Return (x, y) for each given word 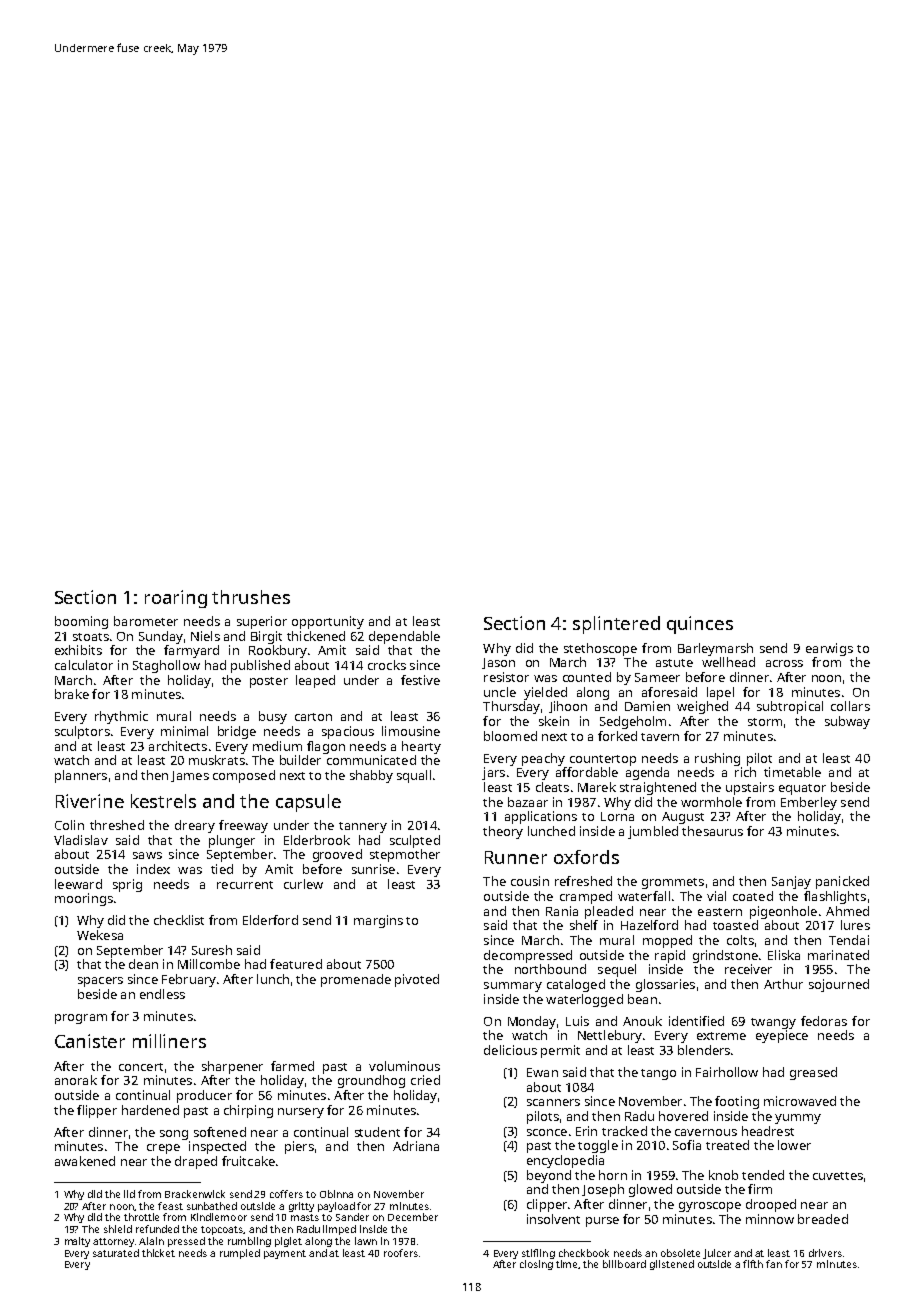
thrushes (251, 597)
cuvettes (838, 1176)
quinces (700, 625)
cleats (552, 787)
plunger (232, 841)
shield (118, 1229)
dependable (404, 637)
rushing (717, 759)
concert (141, 1067)
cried (425, 1080)
